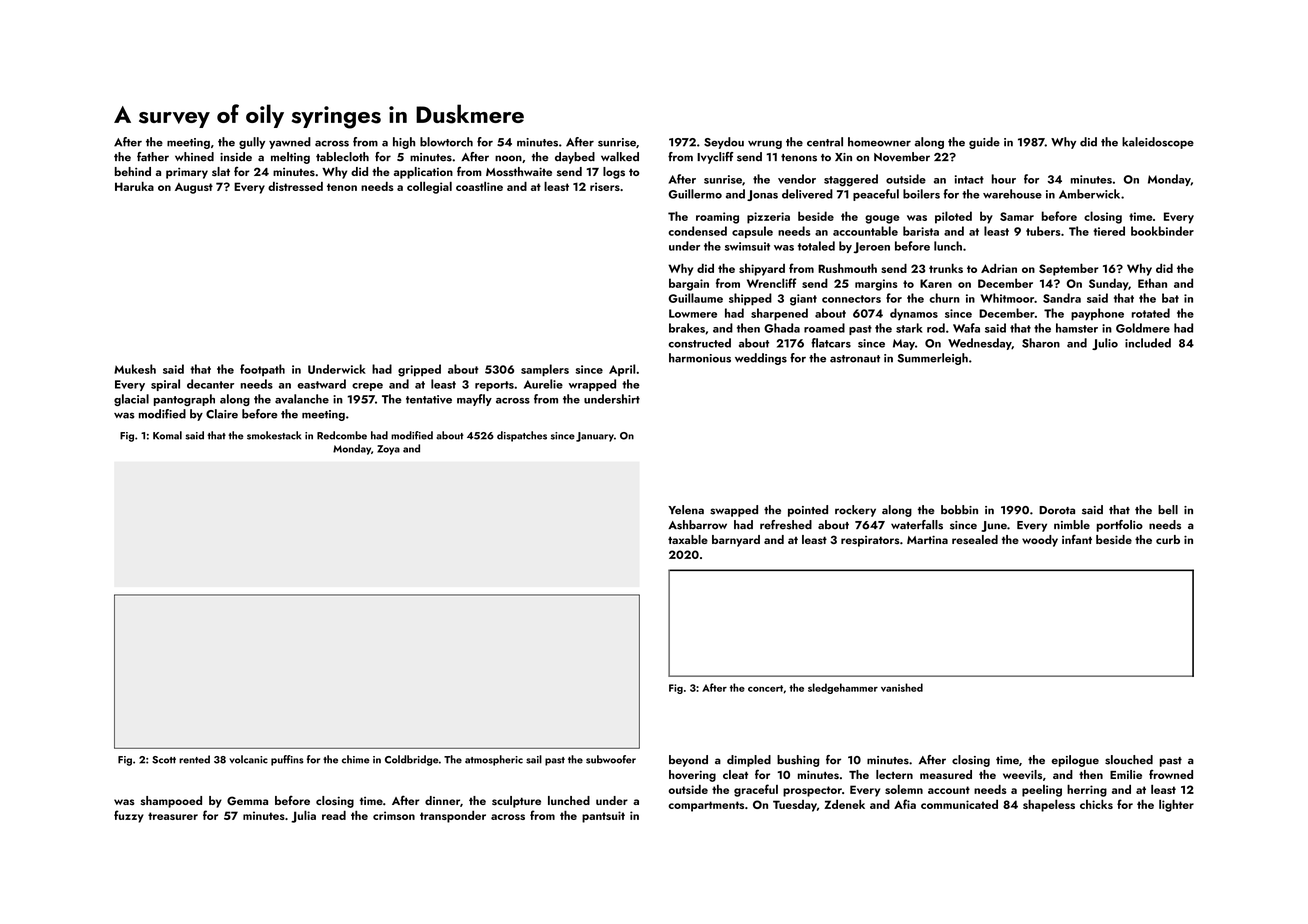 Image resolution: width=1308 pixels, height=924 pixels. I want to click on Redcombe, so click(342, 435).
